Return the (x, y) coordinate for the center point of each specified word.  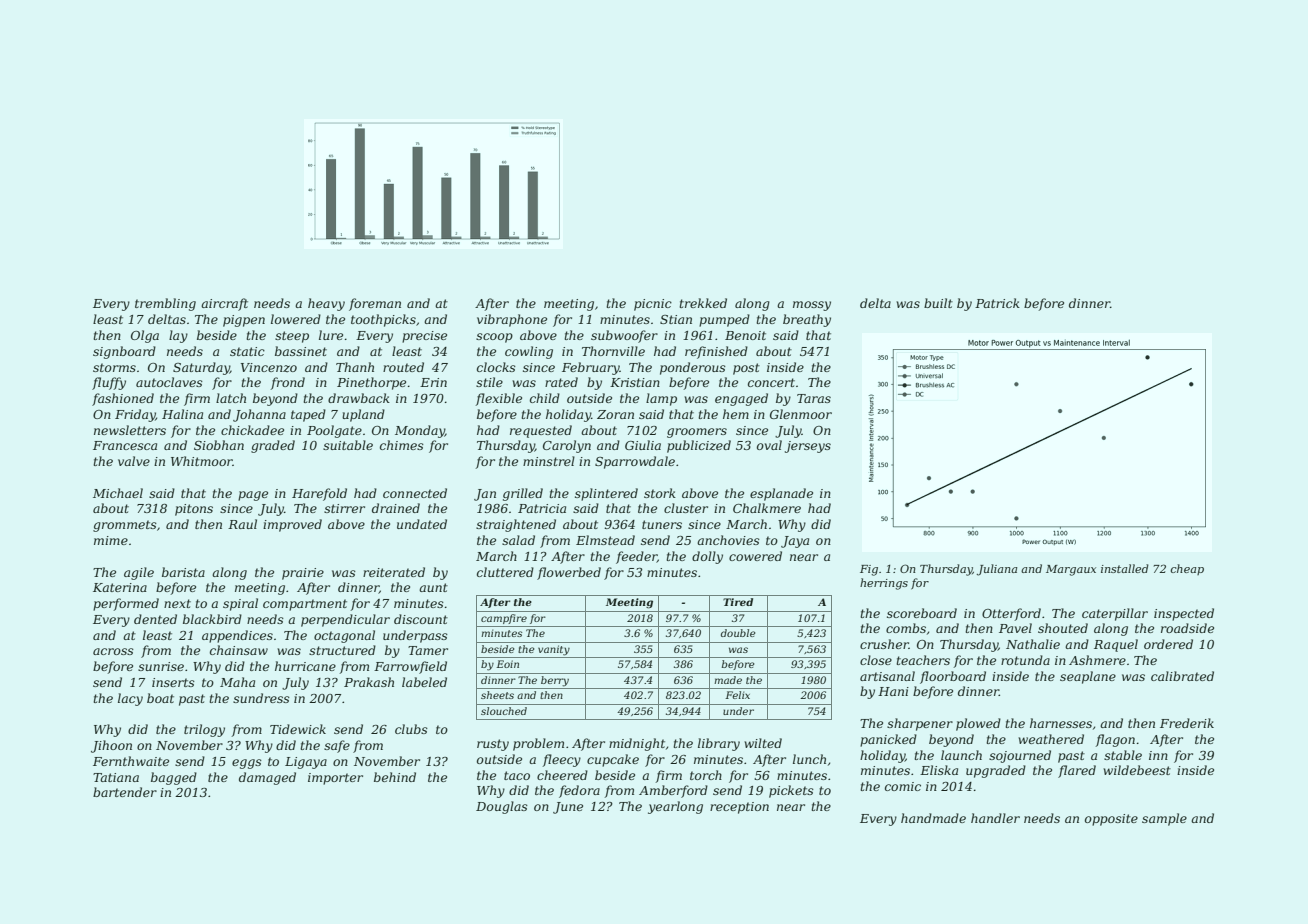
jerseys (808, 447)
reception (739, 808)
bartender (125, 792)
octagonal (344, 636)
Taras (814, 398)
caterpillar (1115, 614)
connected (415, 493)
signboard (124, 352)
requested (541, 431)
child (545, 398)
